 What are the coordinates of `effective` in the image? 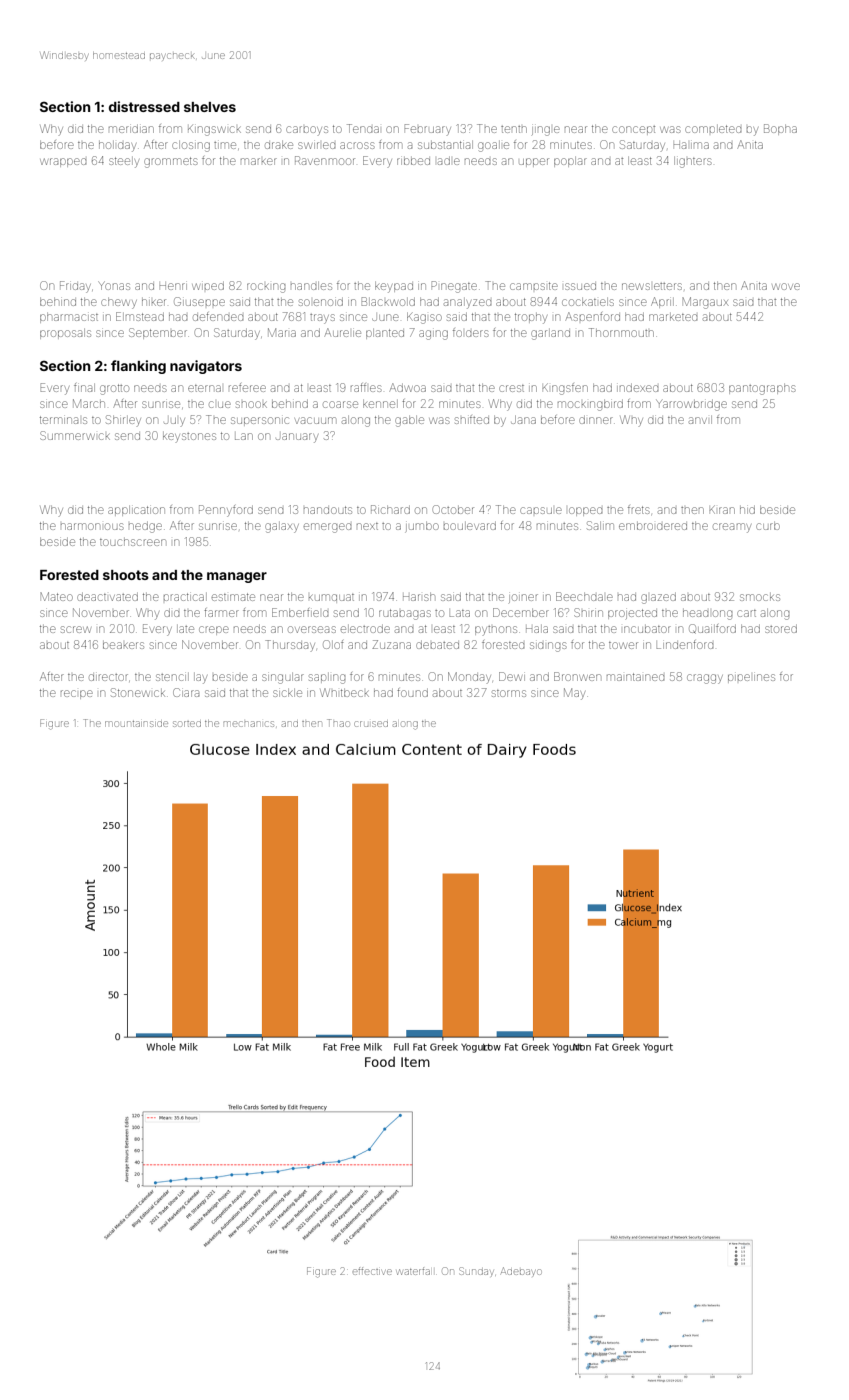 It's located at (372, 1271).
